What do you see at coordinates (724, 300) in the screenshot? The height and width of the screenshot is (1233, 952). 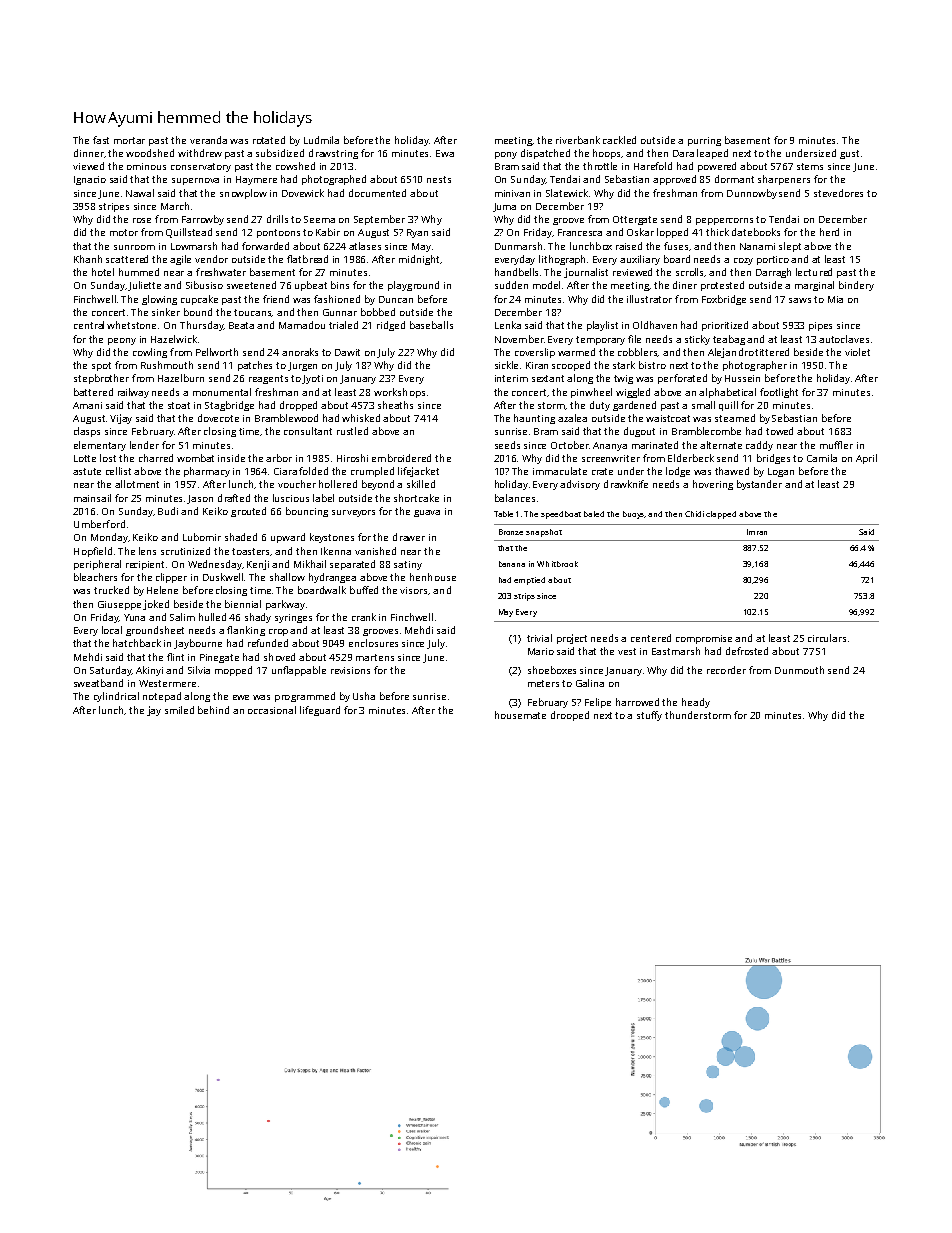 I see `Foxbridge` at bounding box center [724, 300].
